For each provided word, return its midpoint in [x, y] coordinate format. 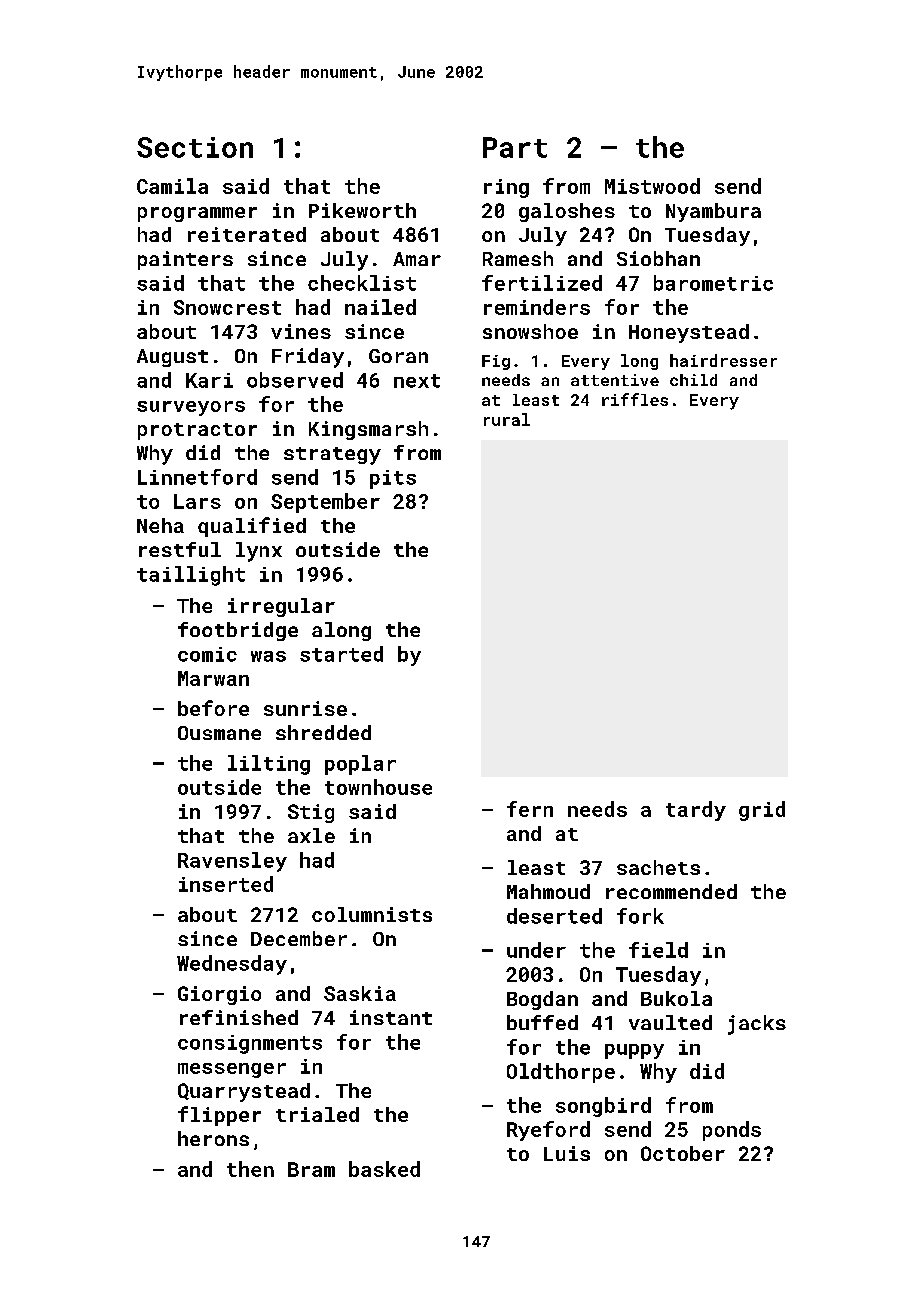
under [536, 950]
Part [515, 147]
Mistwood [652, 186]
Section [195, 147]
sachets [658, 867]
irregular [281, 607]
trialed [317, 1114]
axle [311, 835]
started [341, 654]
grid [762, 811]
